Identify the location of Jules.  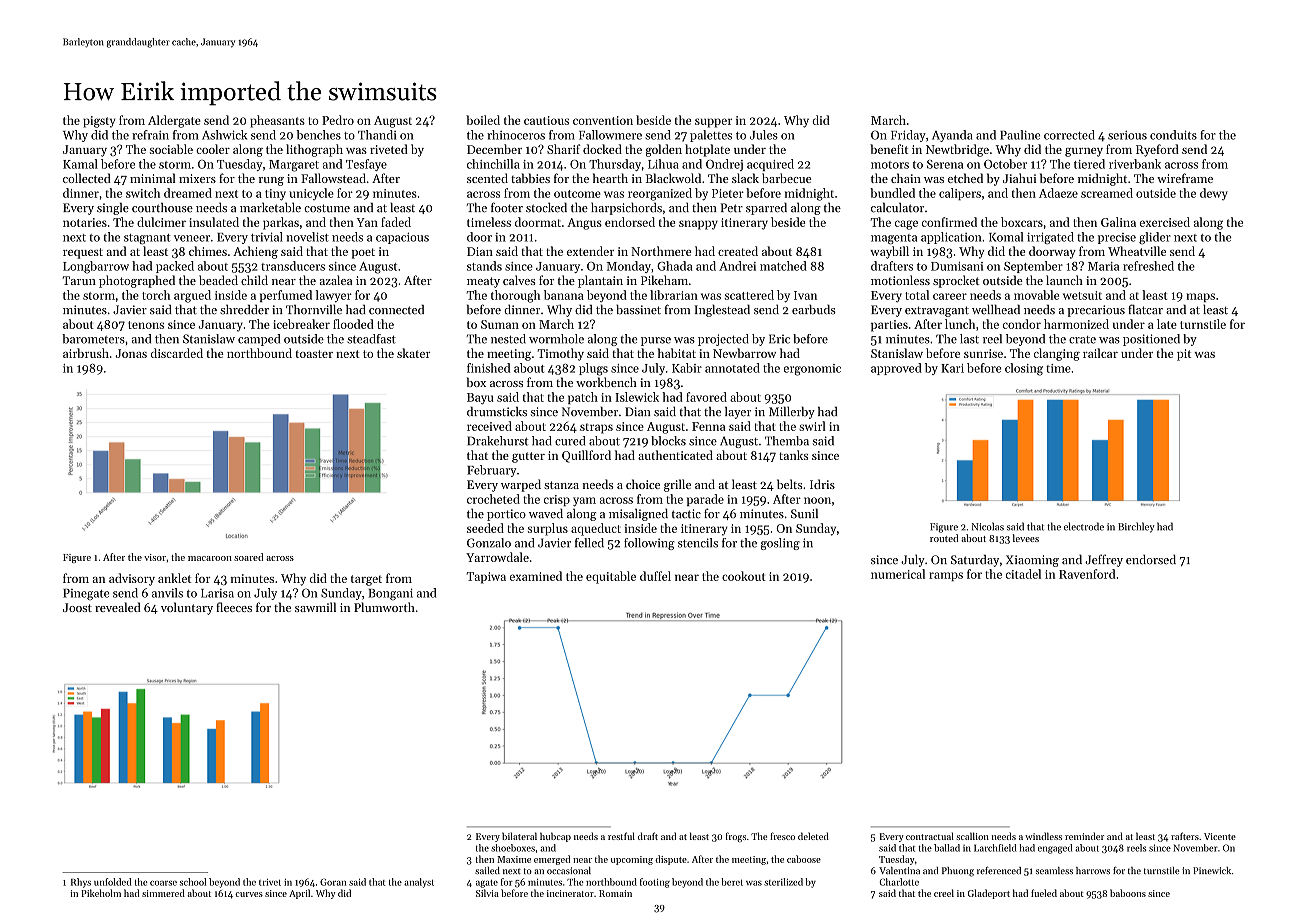
(764, 135).
